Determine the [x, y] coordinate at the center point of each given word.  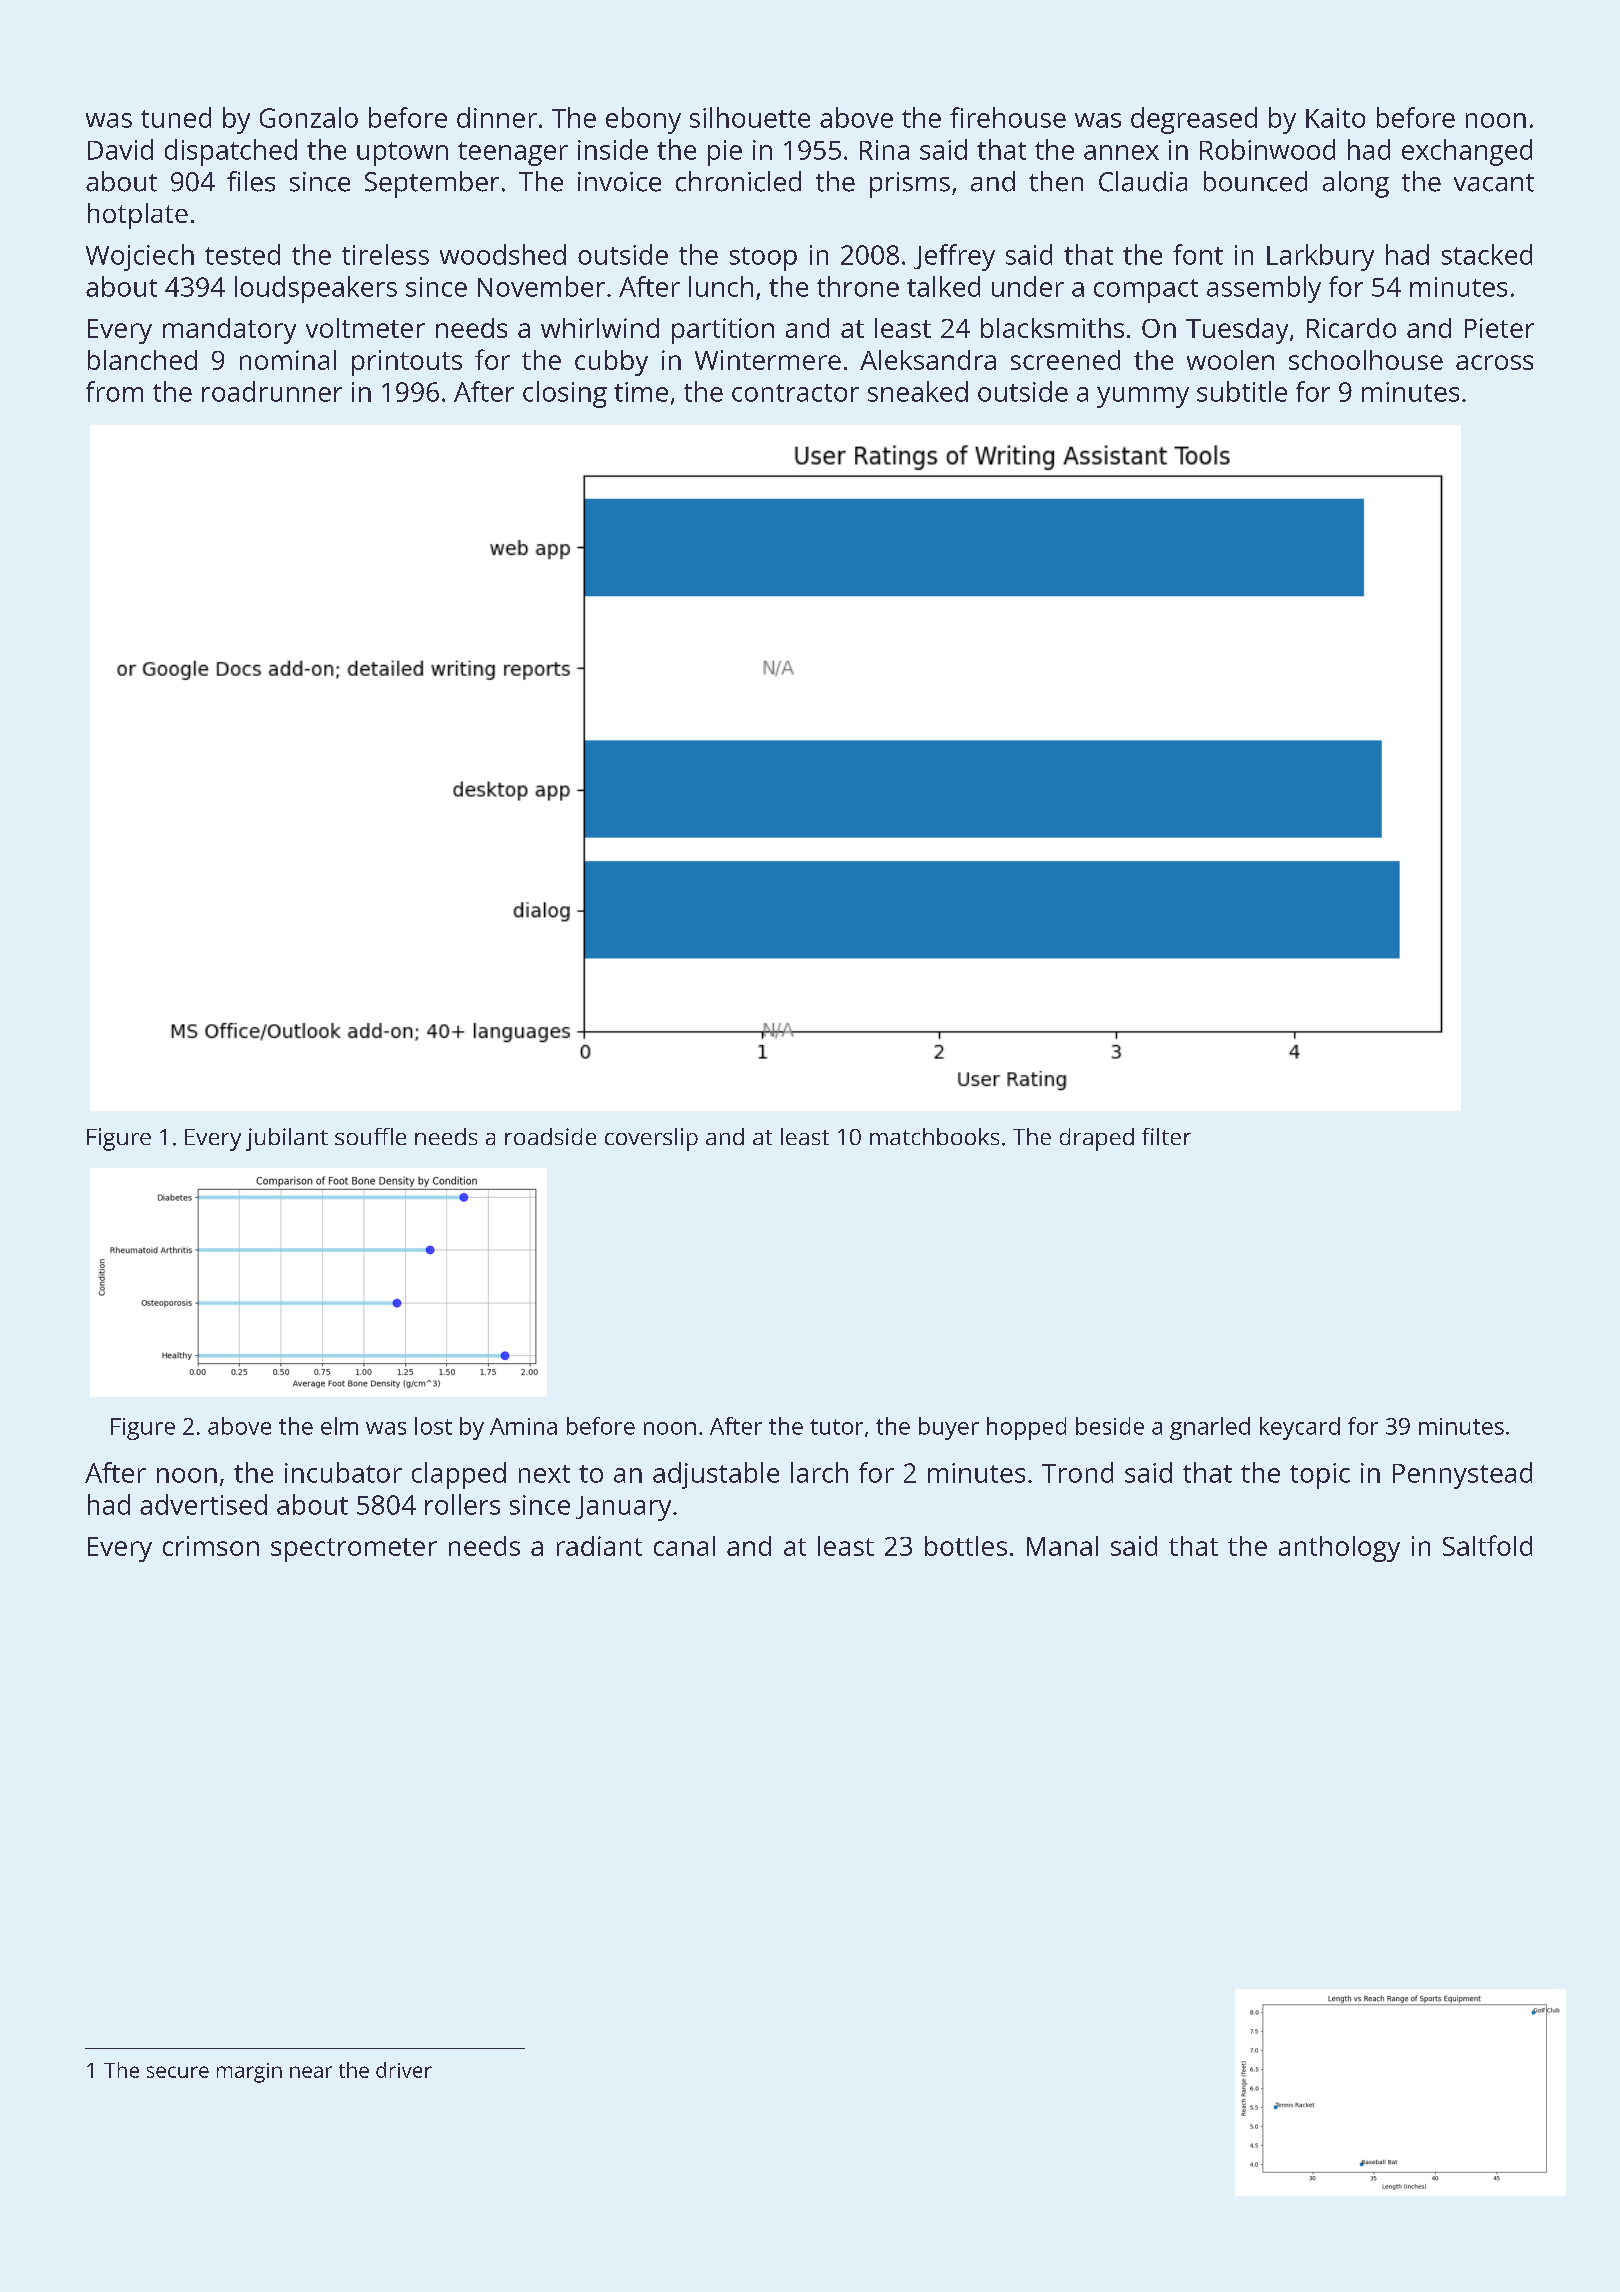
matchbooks [934, 1136]
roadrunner [272, 391]
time [641, 392]
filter [1166, 1136]
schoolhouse [1366, 360]
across [1494, 362]
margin [249, 2073]
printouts [407, 363]
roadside [550, 1136]
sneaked [918, 391]
